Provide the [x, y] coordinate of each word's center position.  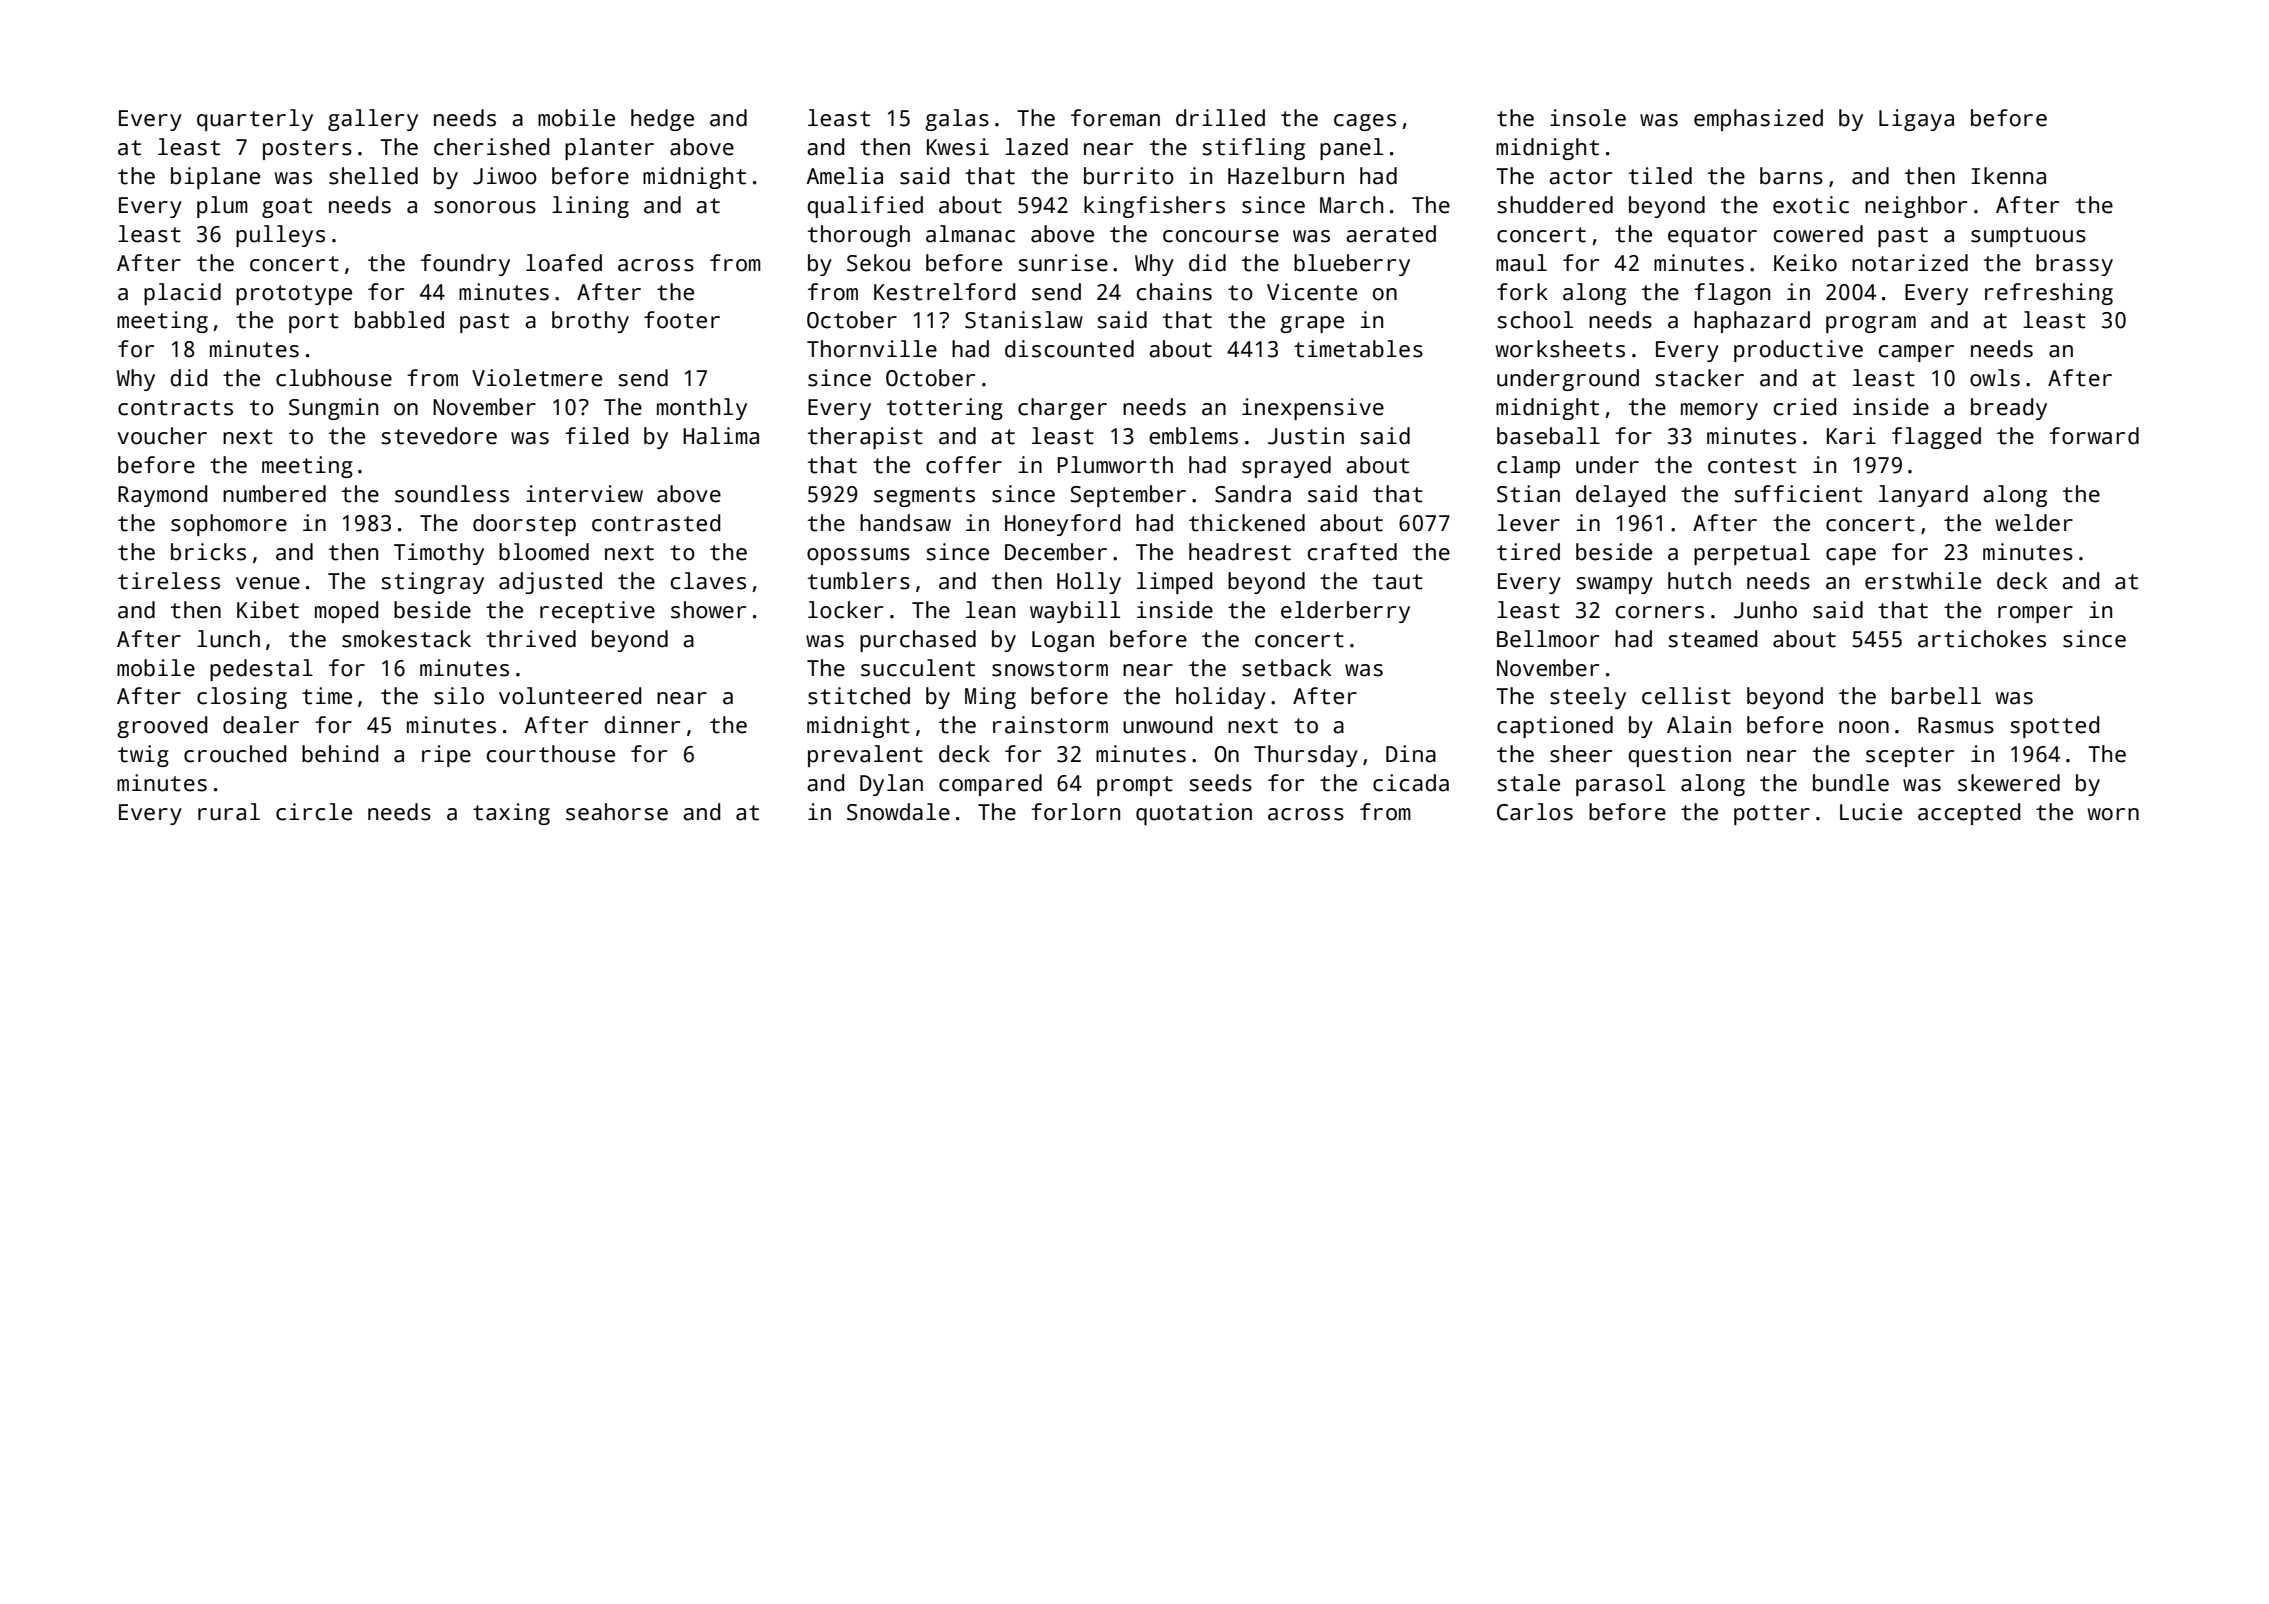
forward [2094, 436]
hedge [662, 120]
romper [2035, 614]
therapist [865, 438]
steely [1588, 698]
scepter [1910, 757]
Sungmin [333, 409]
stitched [859, 696]
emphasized [1758, 120]
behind [340, 754]
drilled [1220, 118]
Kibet [268, 610]
